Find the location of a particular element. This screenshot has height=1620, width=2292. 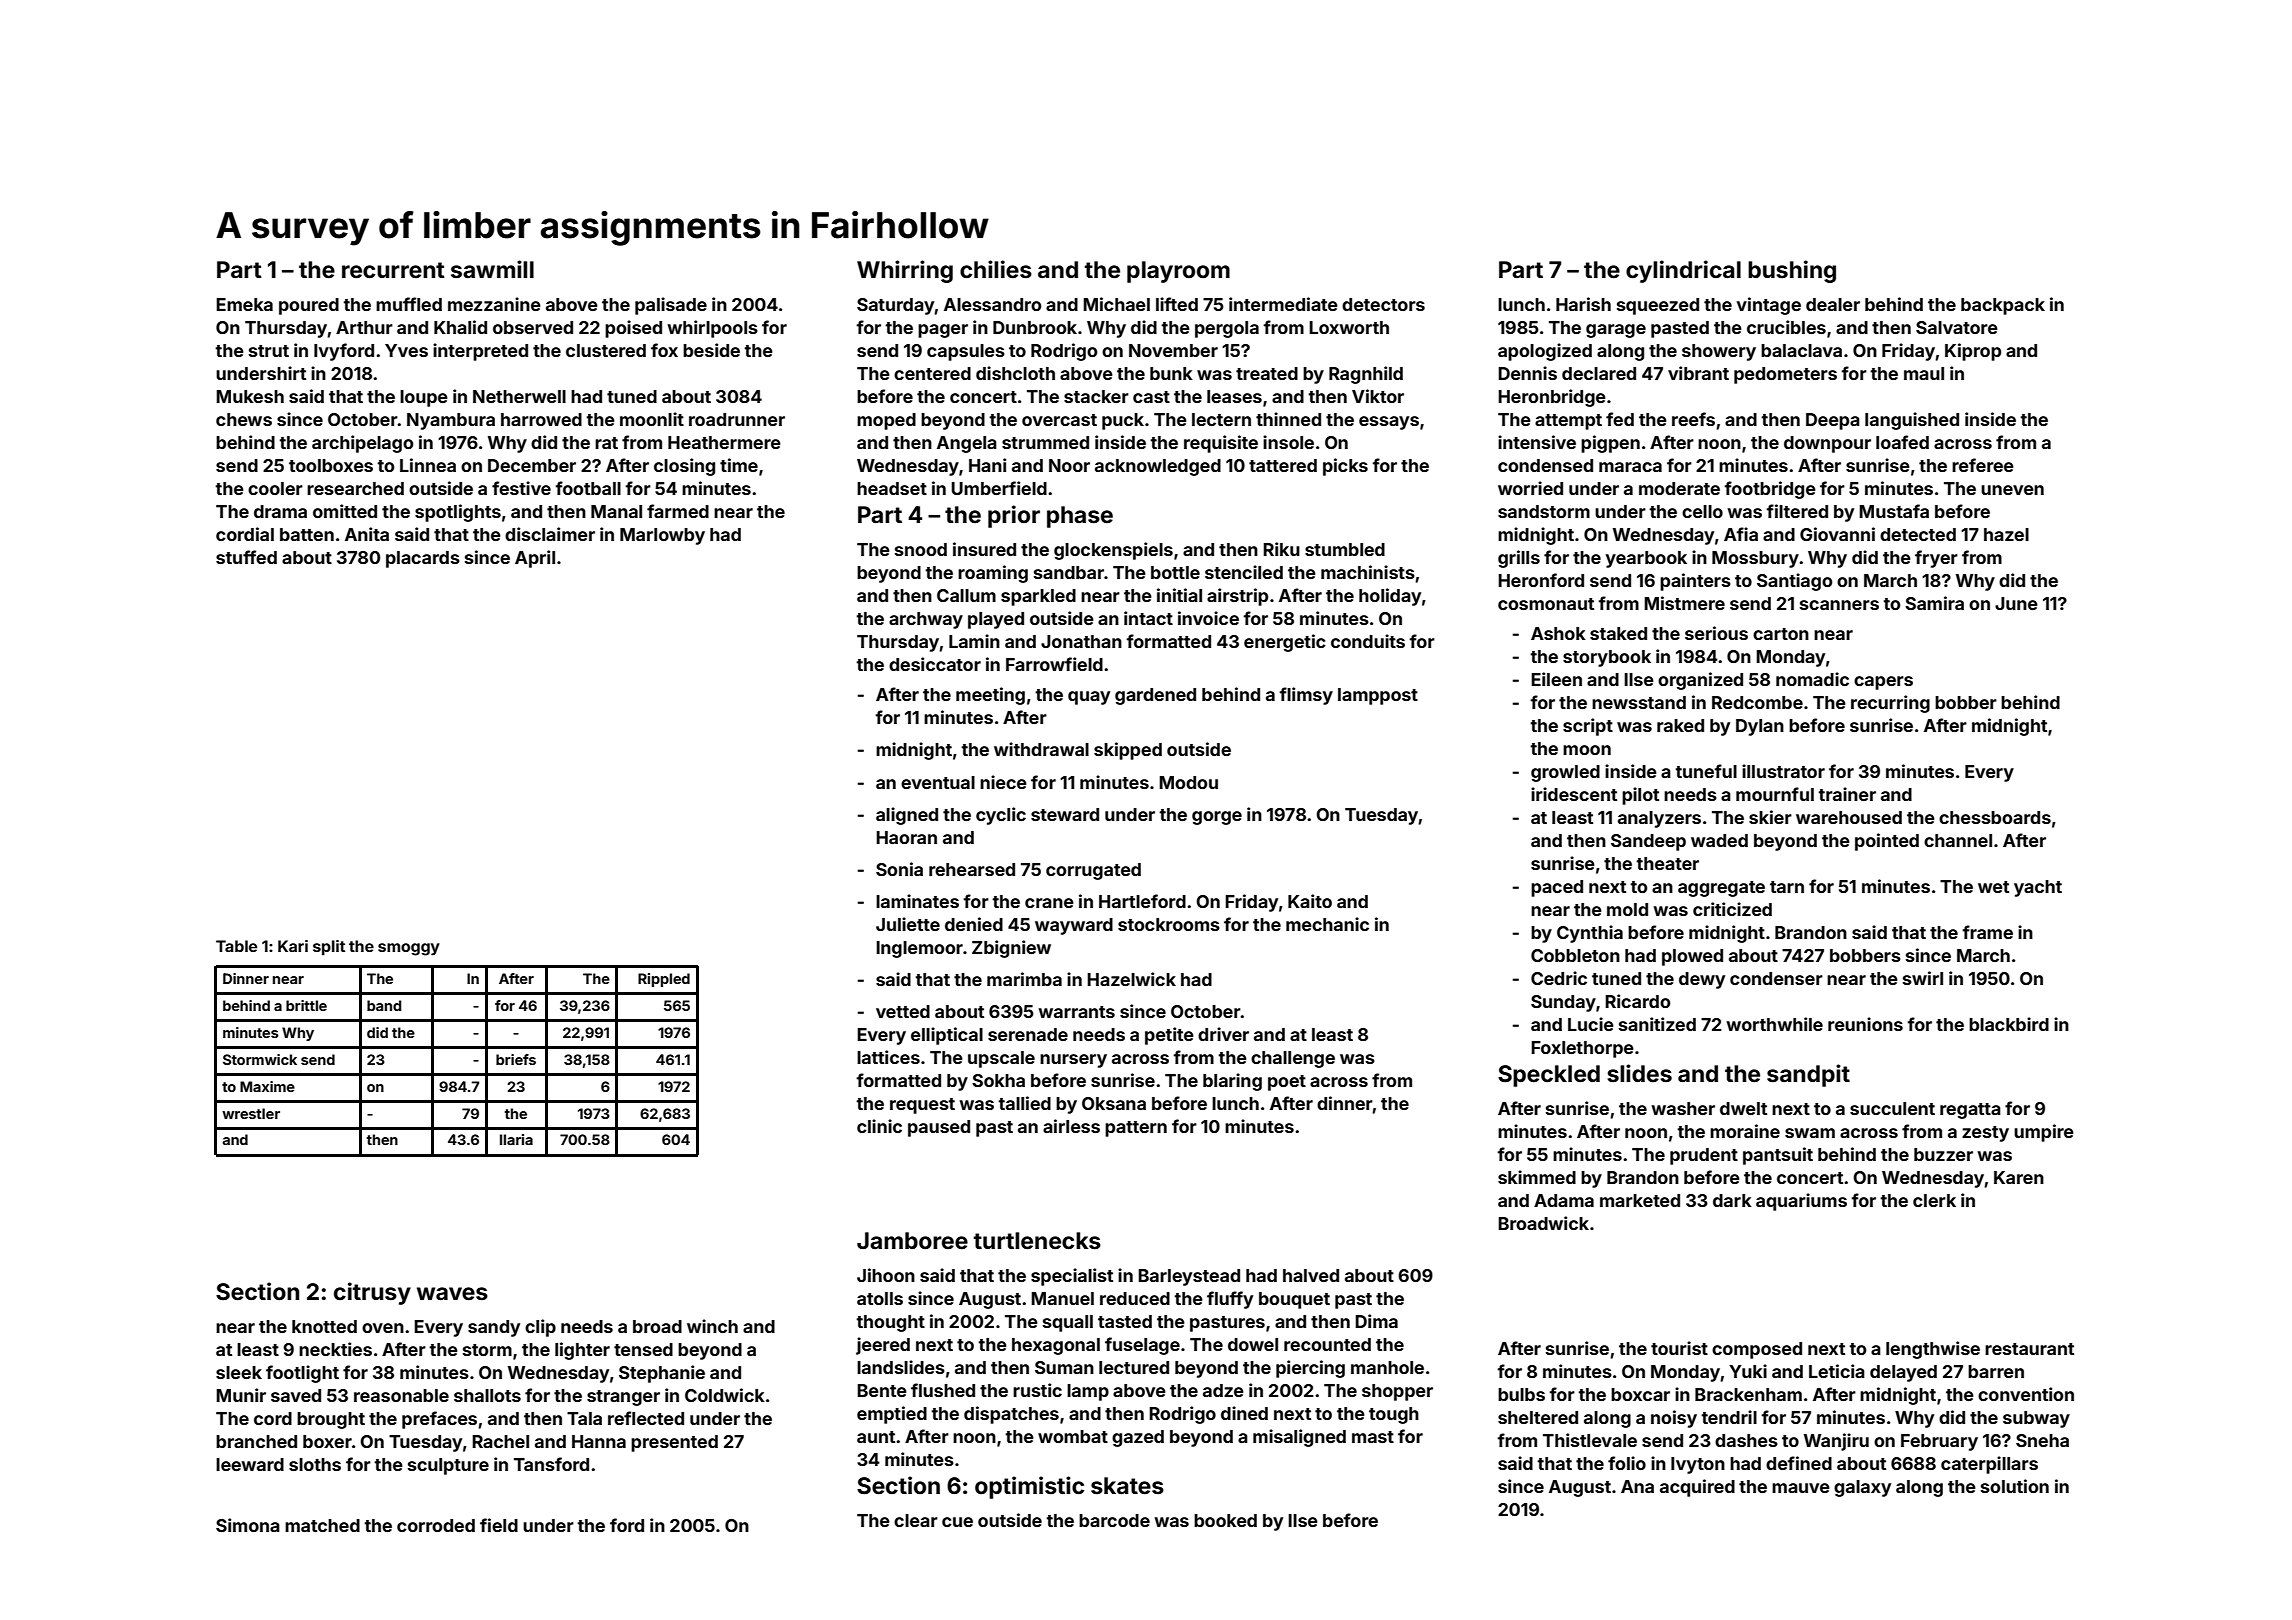

zesty is located at coordinates (1985, 1134).
